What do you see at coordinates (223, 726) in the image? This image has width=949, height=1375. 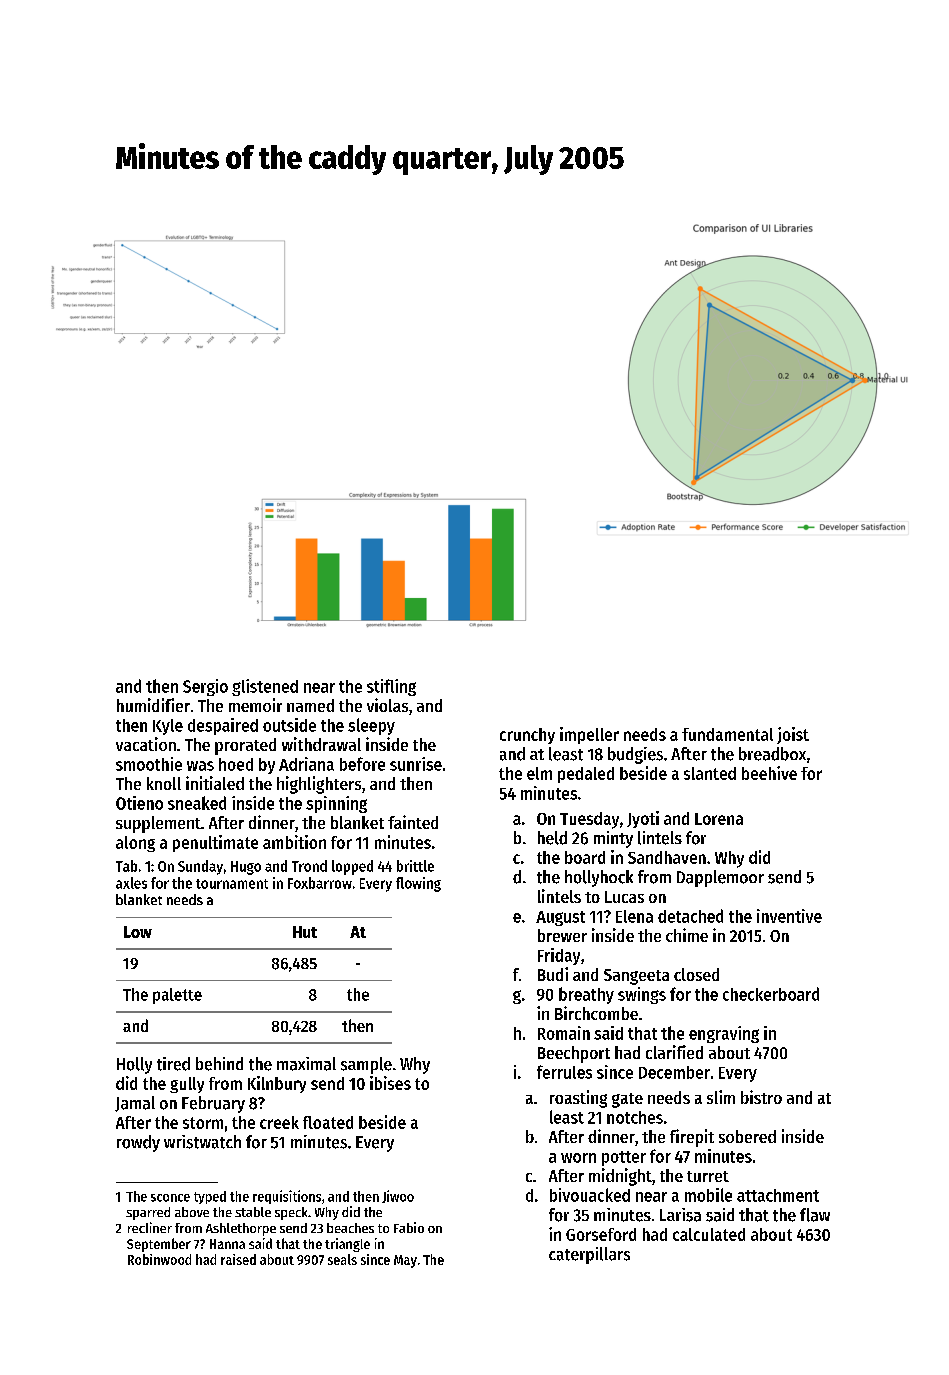 I see `despaired` at bounding box center [223, 726].
